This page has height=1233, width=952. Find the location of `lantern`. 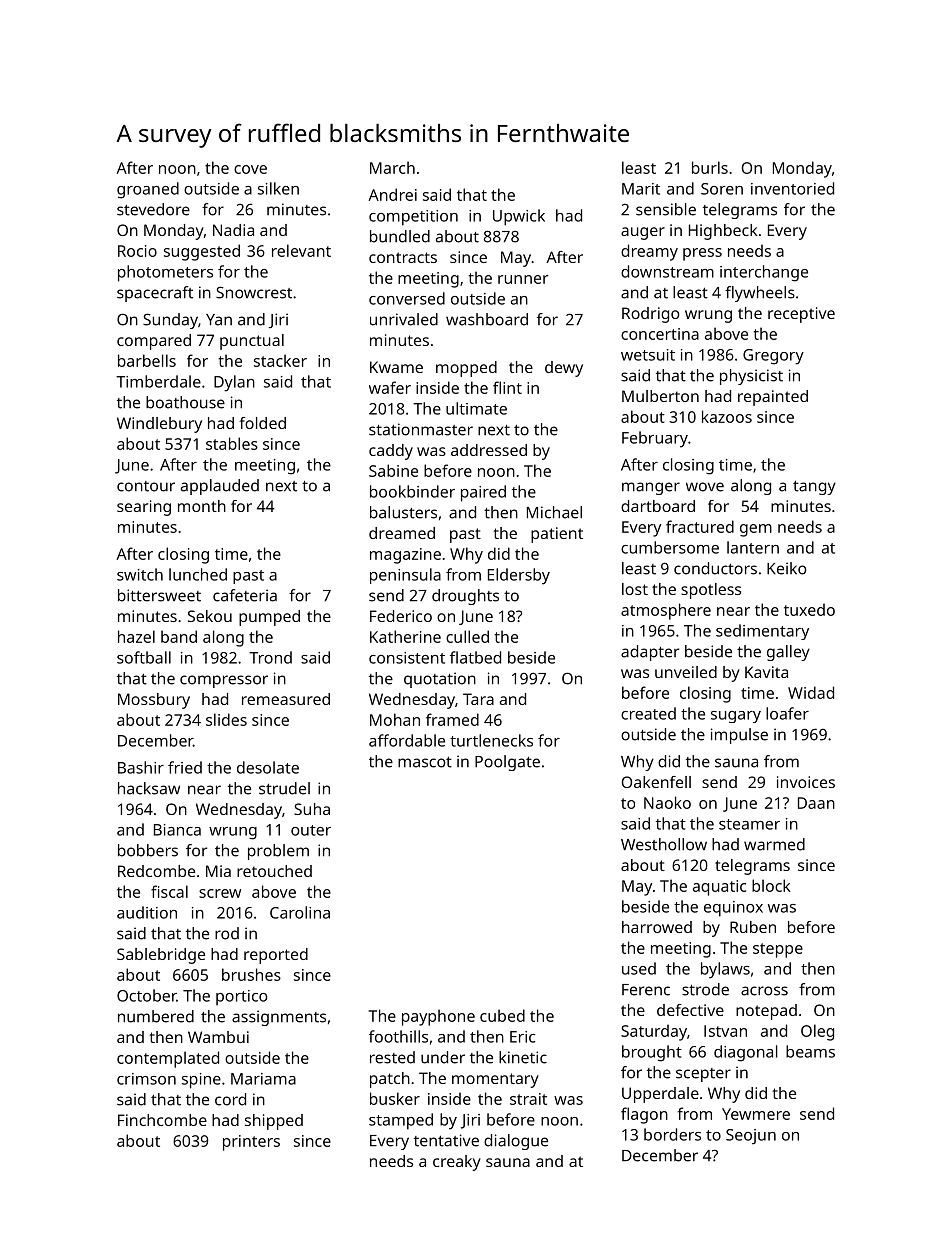

lantern is located at coordinates (753, 547).
